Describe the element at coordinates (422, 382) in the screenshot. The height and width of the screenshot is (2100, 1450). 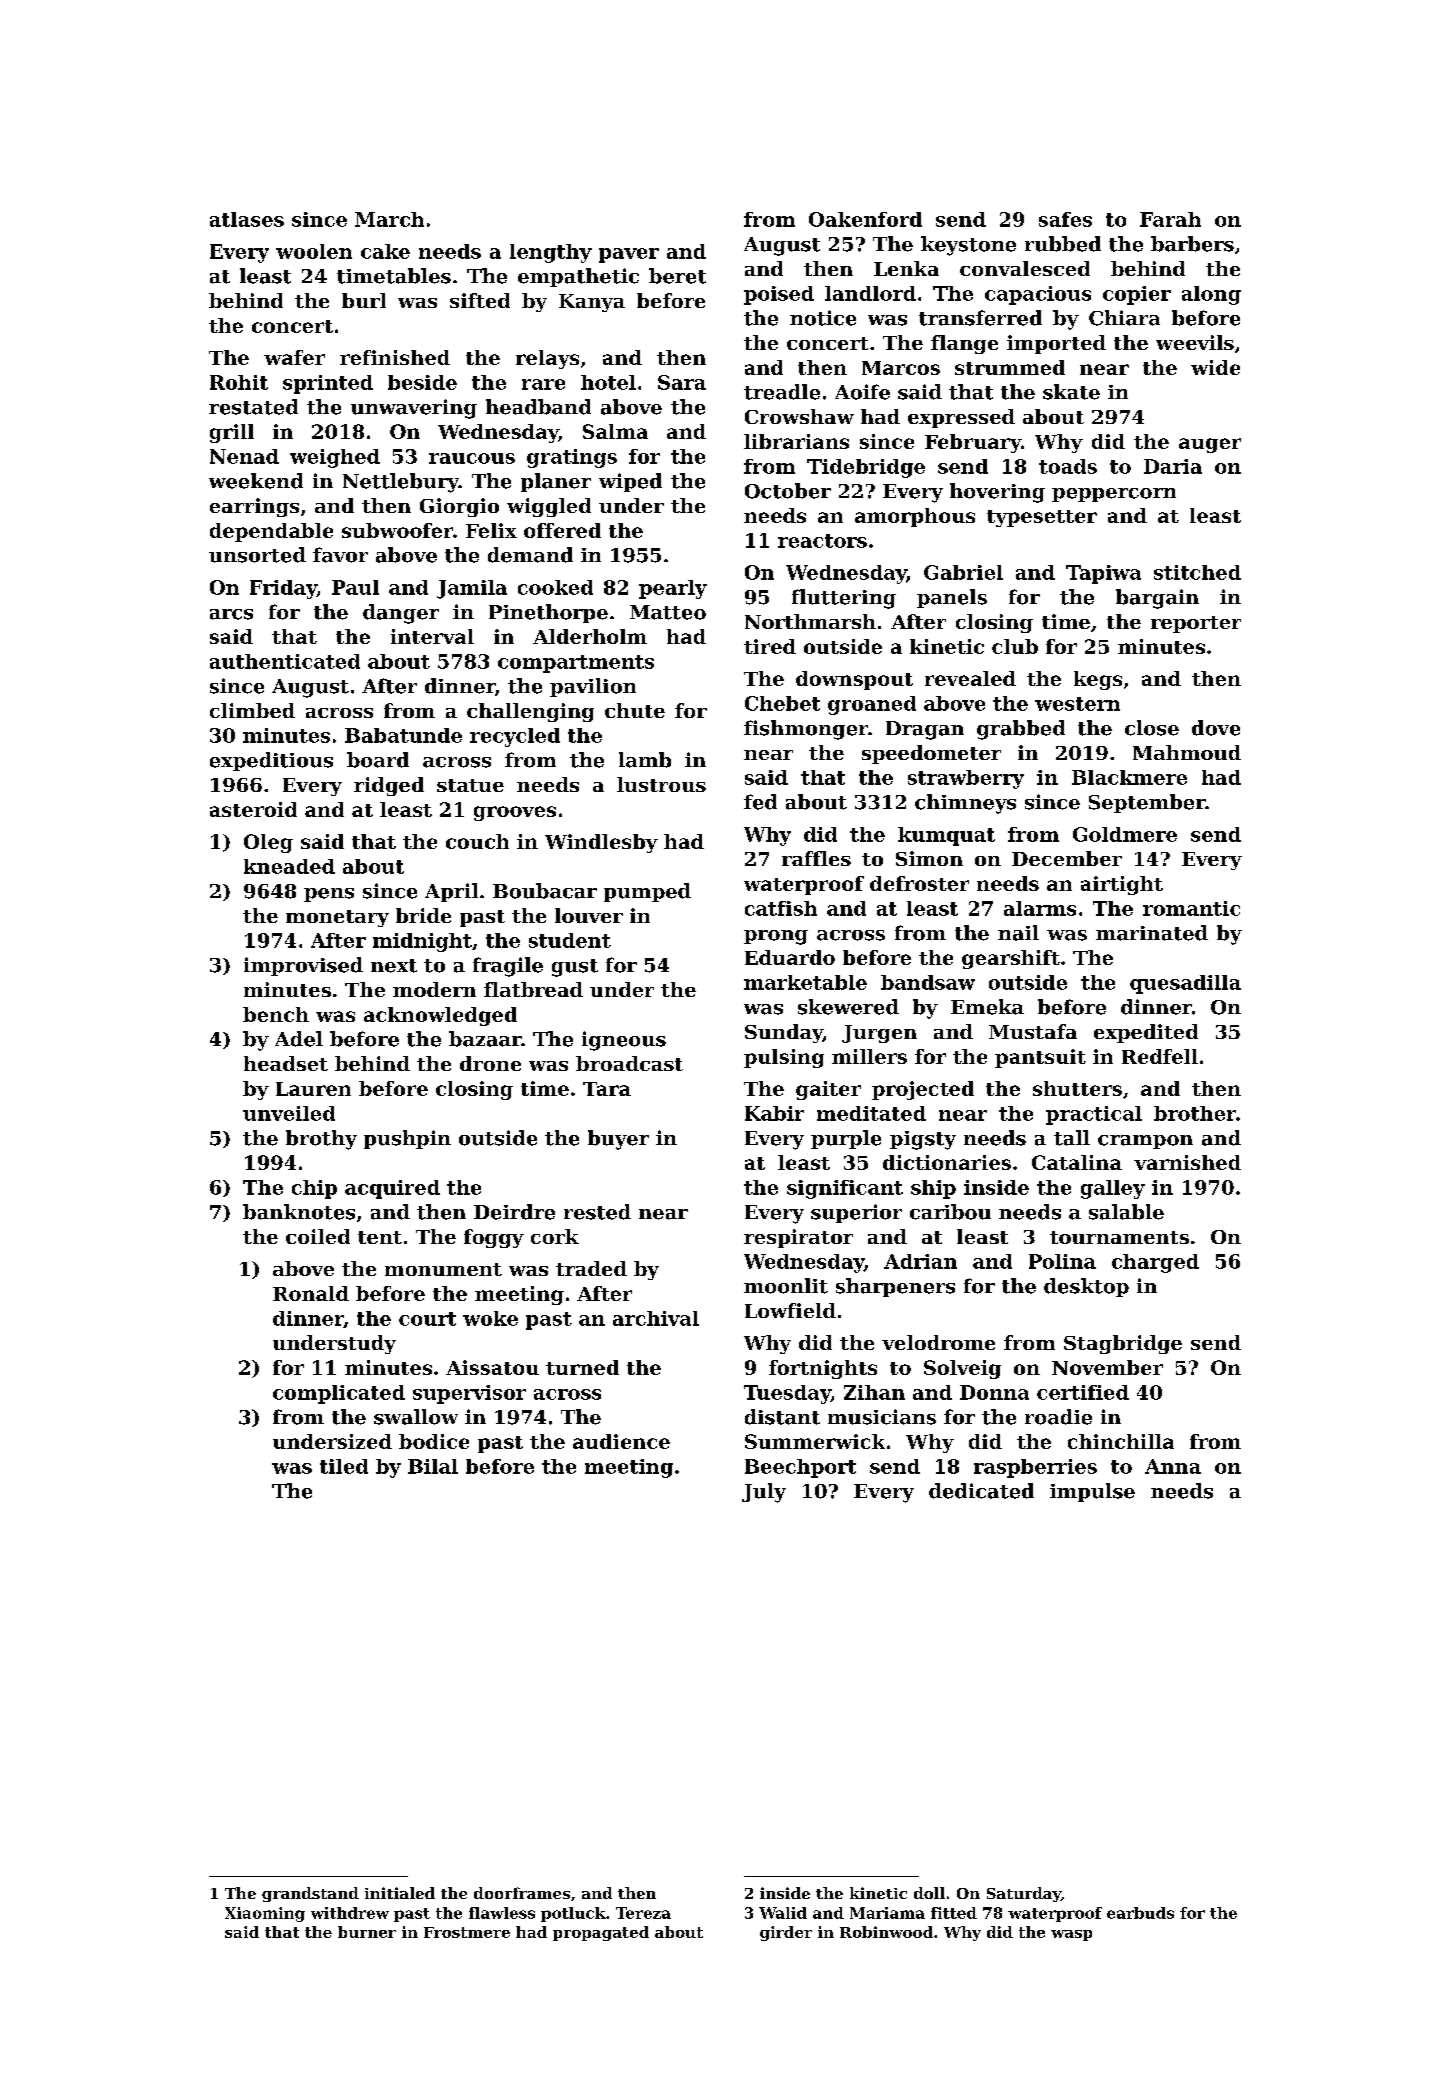
I see `beside` at that location.
